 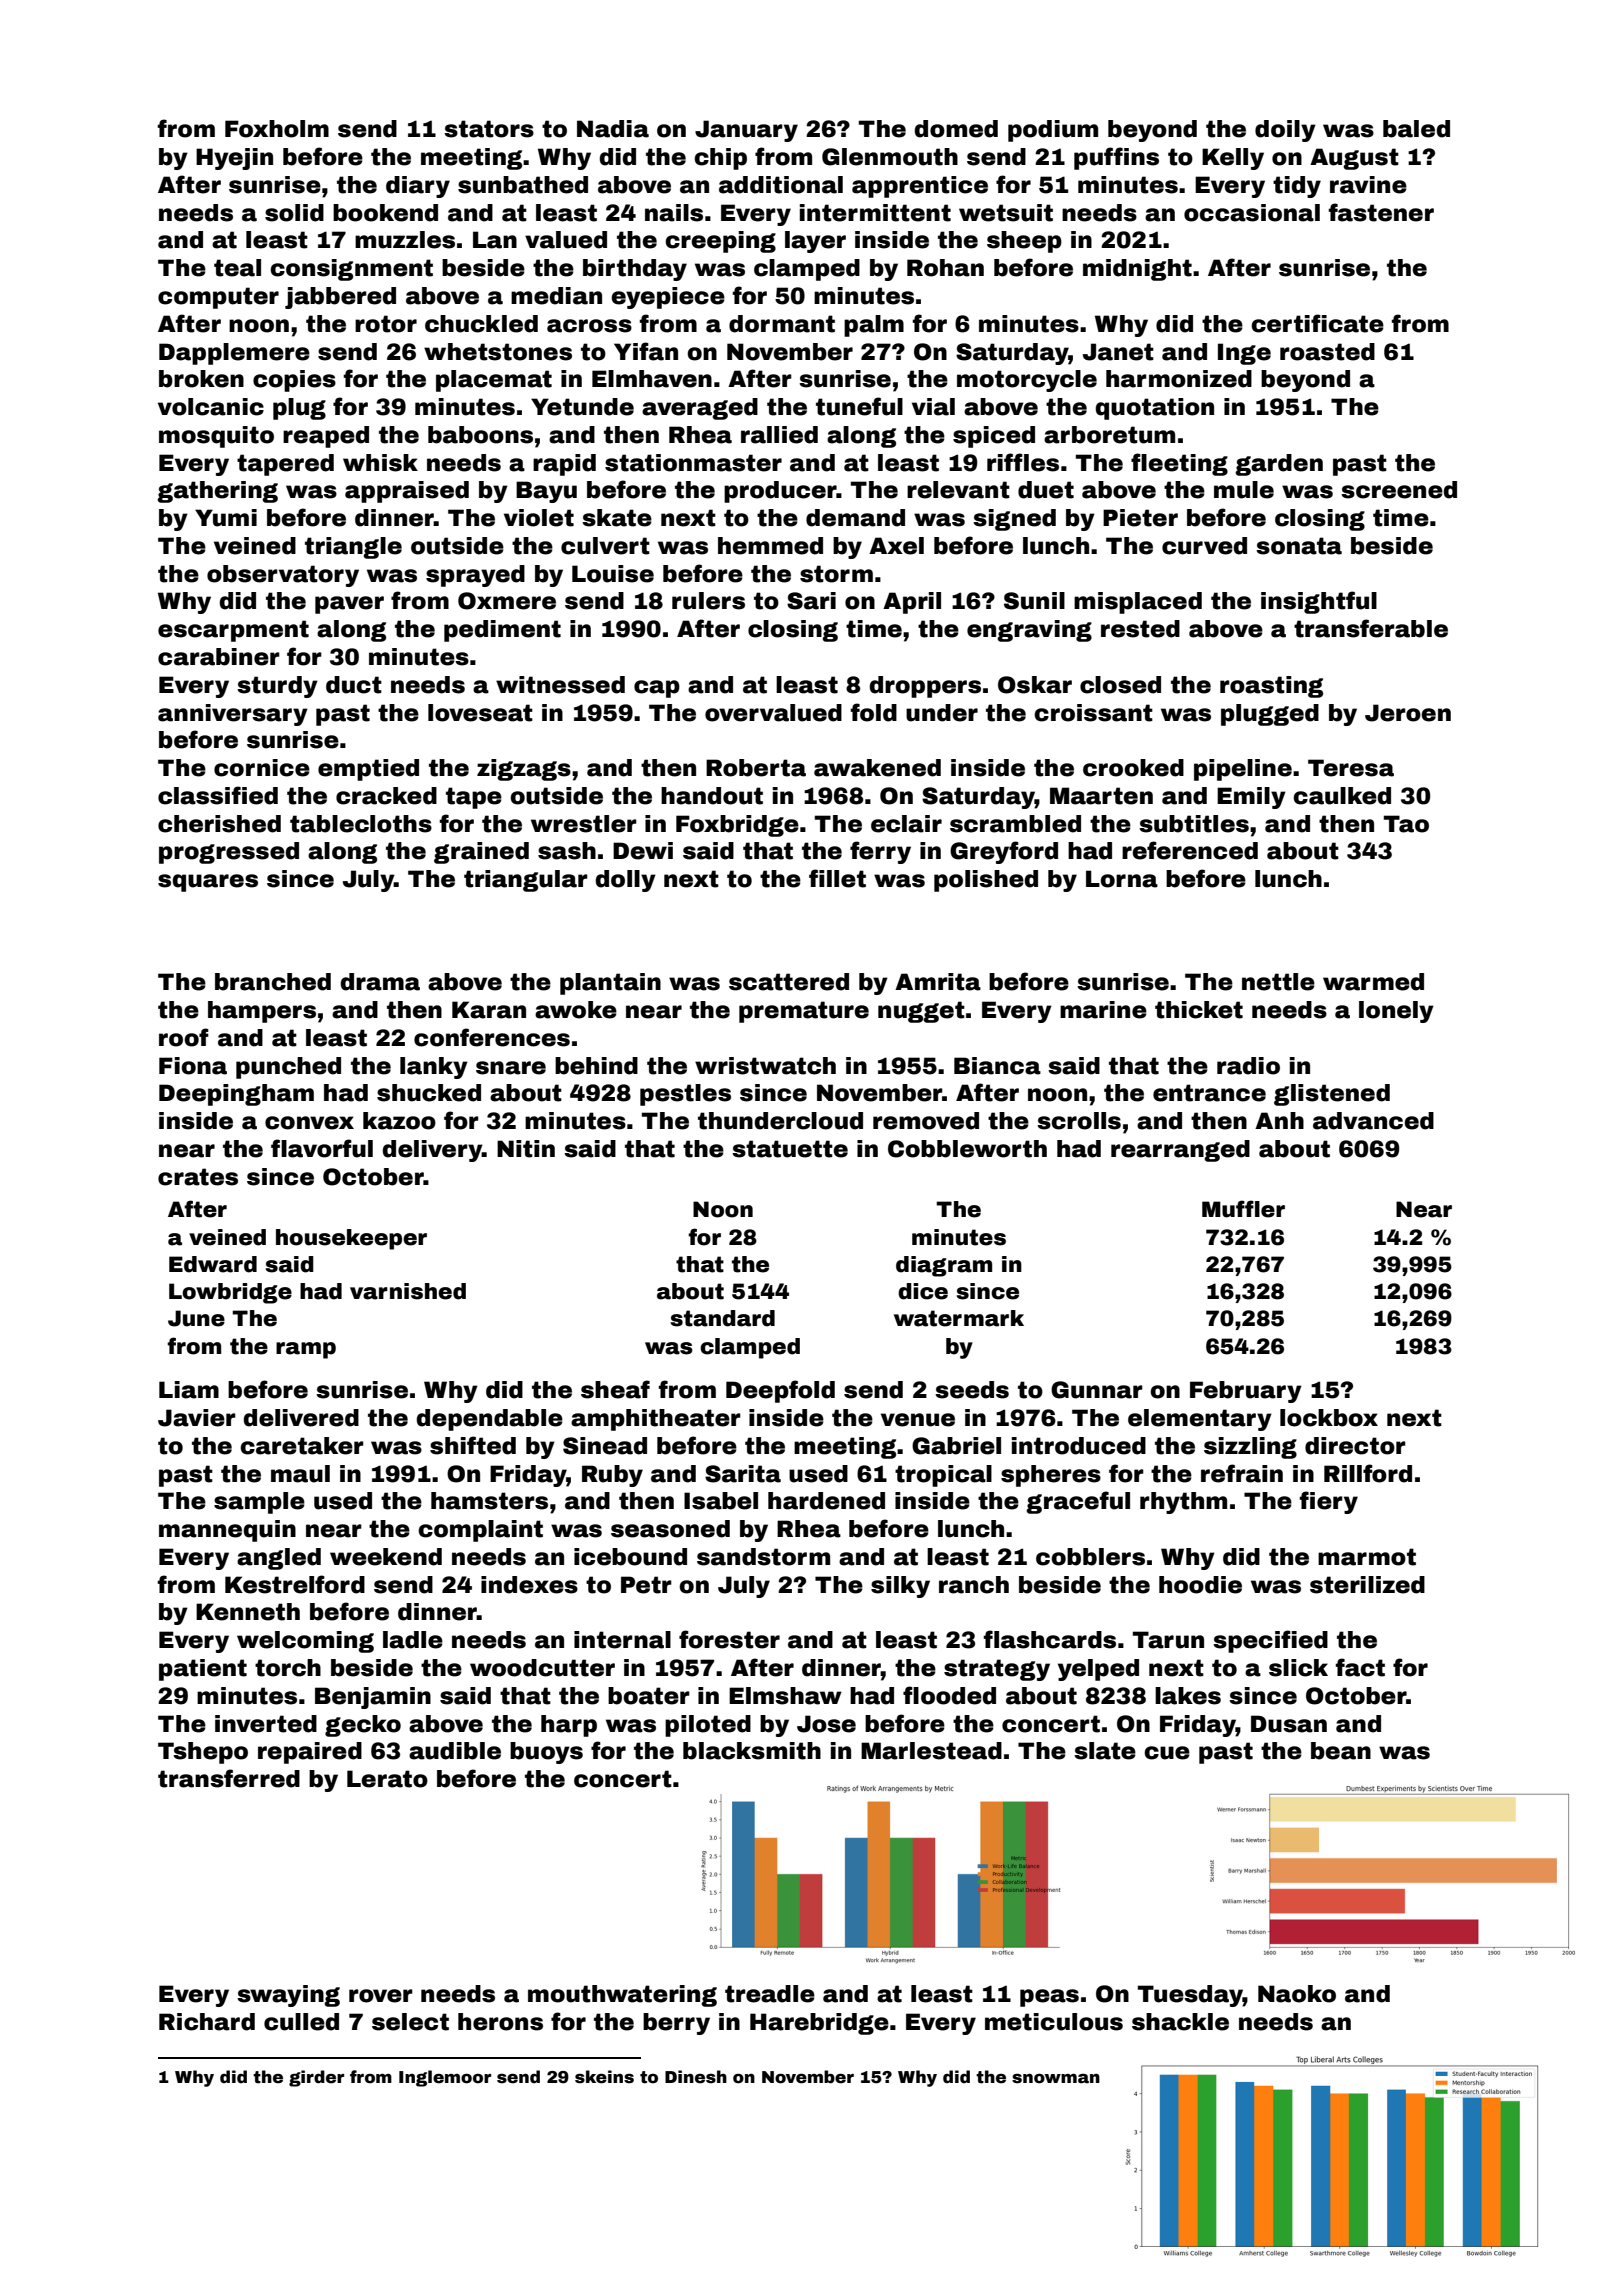 I want to click on sterilized, so click(x=1367, y=1585).
